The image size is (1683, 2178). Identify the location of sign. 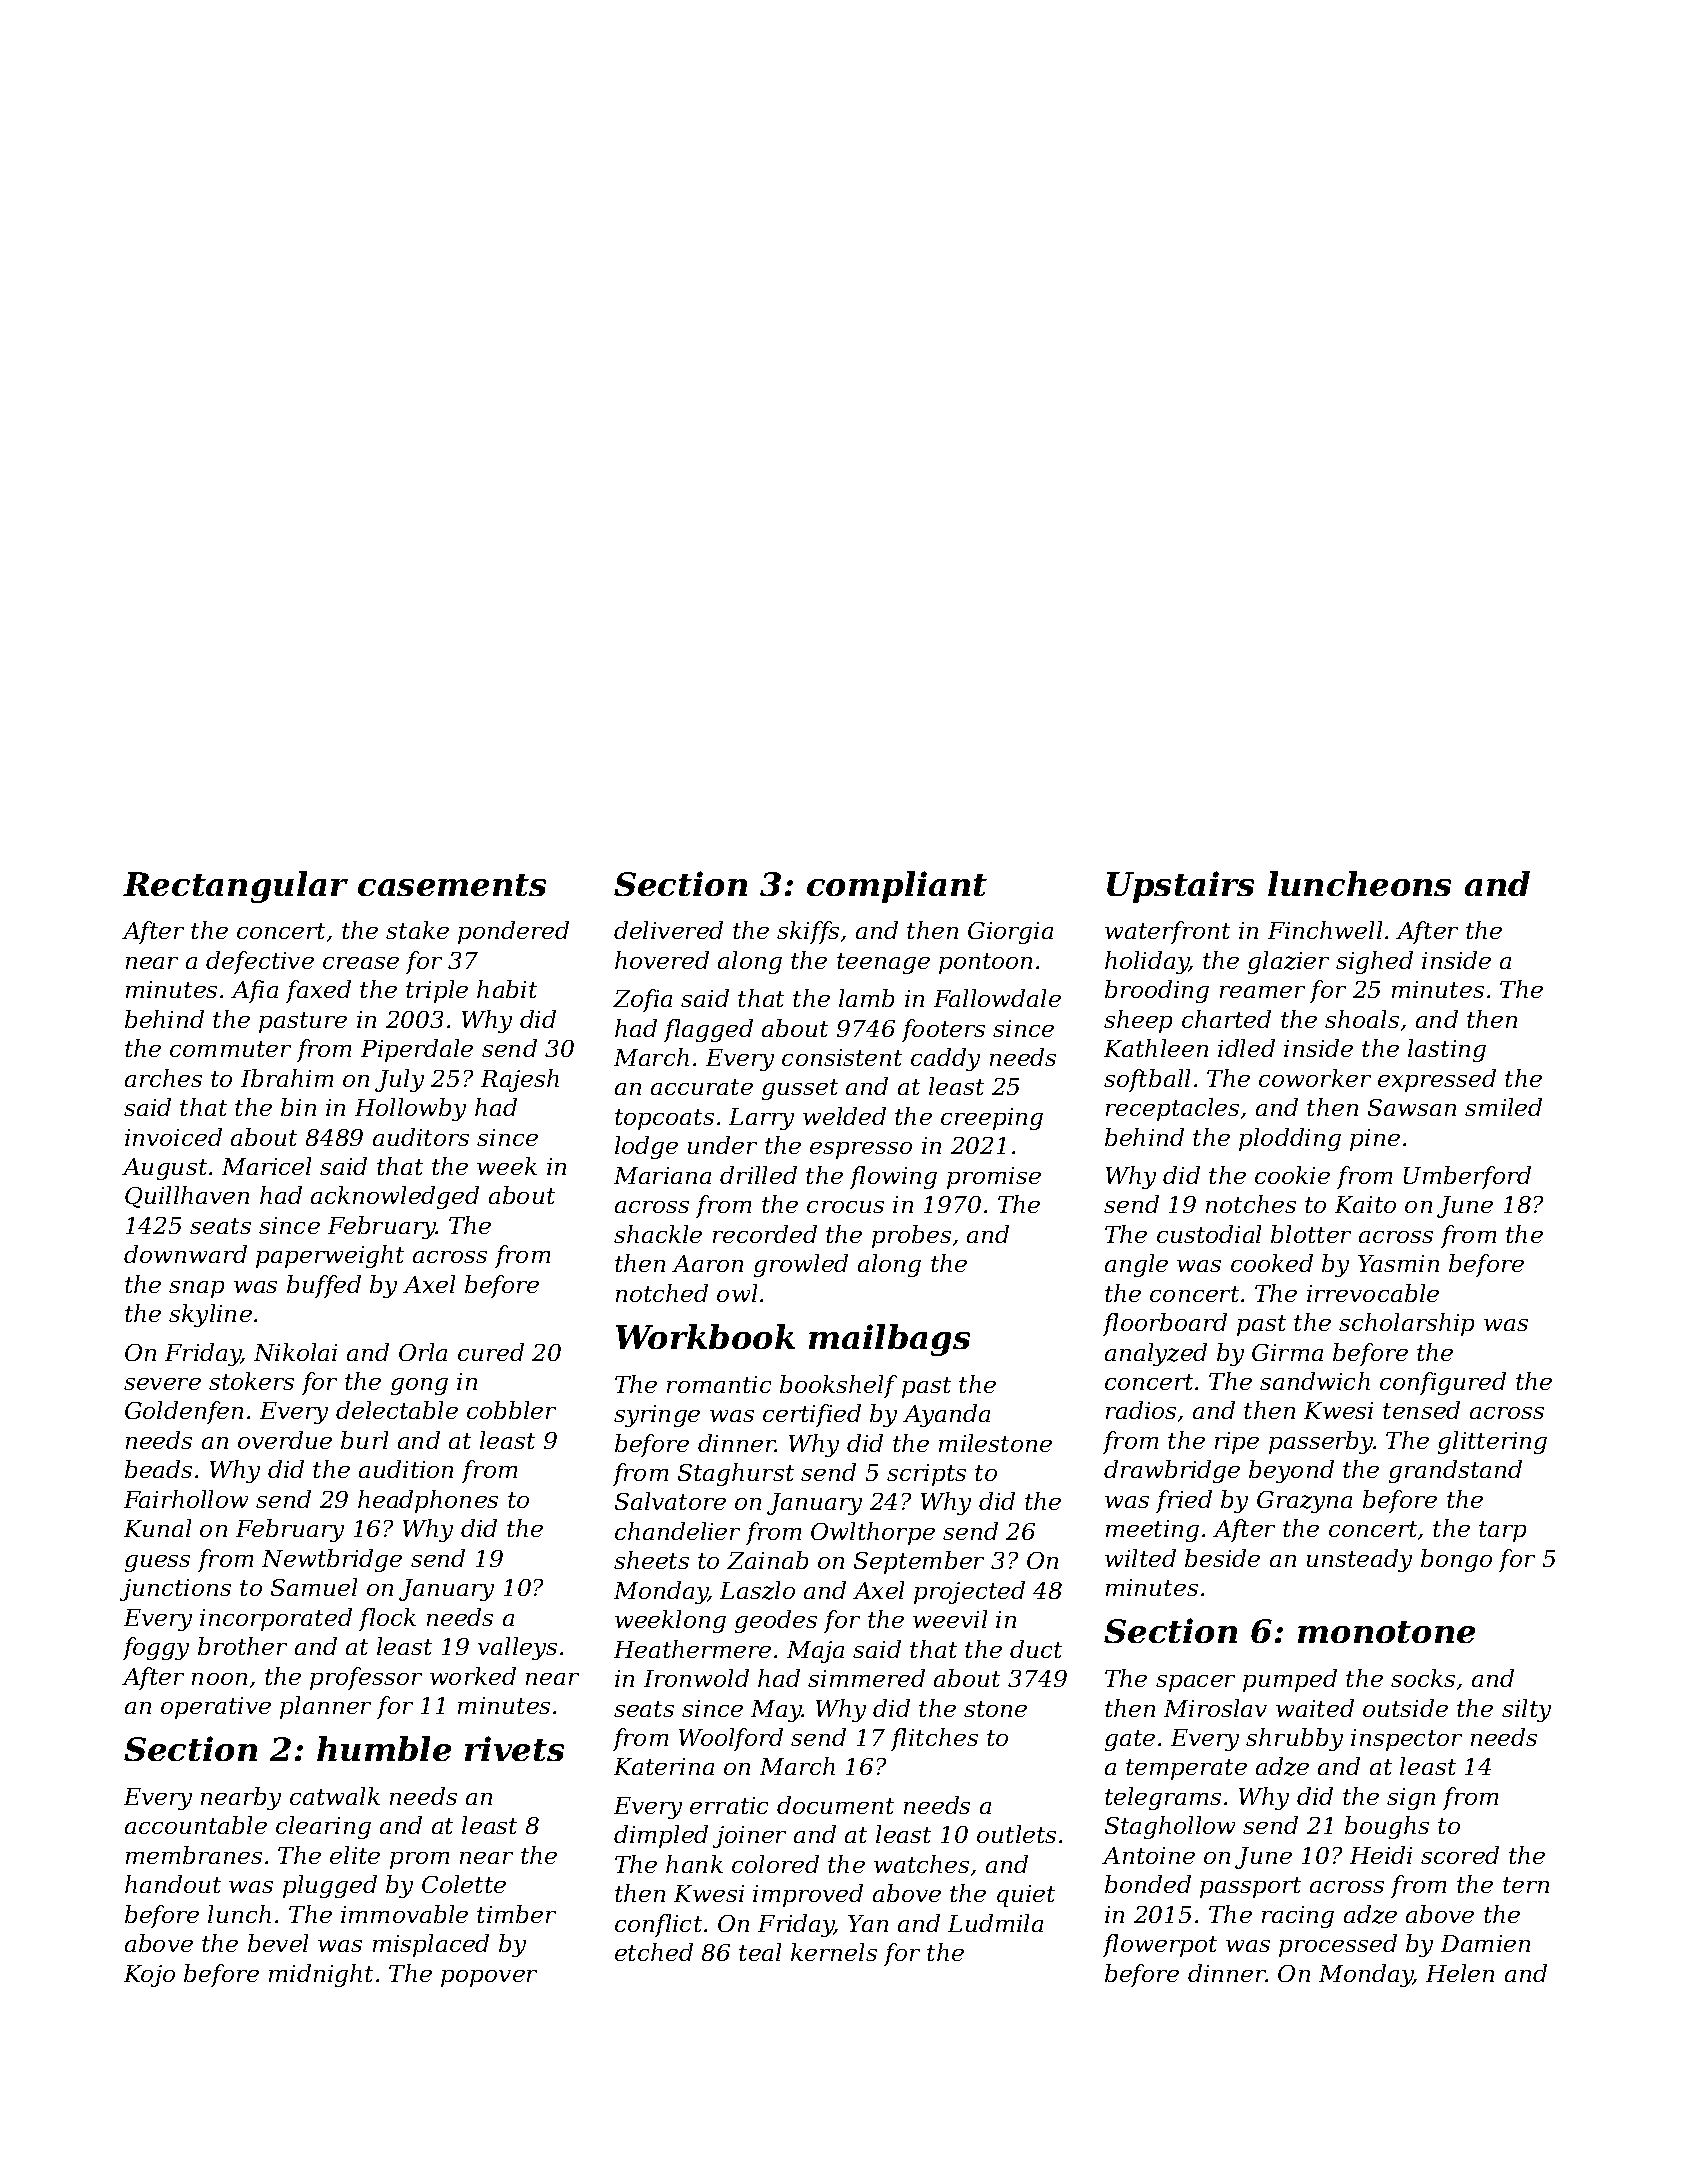
(1411, 1799).
